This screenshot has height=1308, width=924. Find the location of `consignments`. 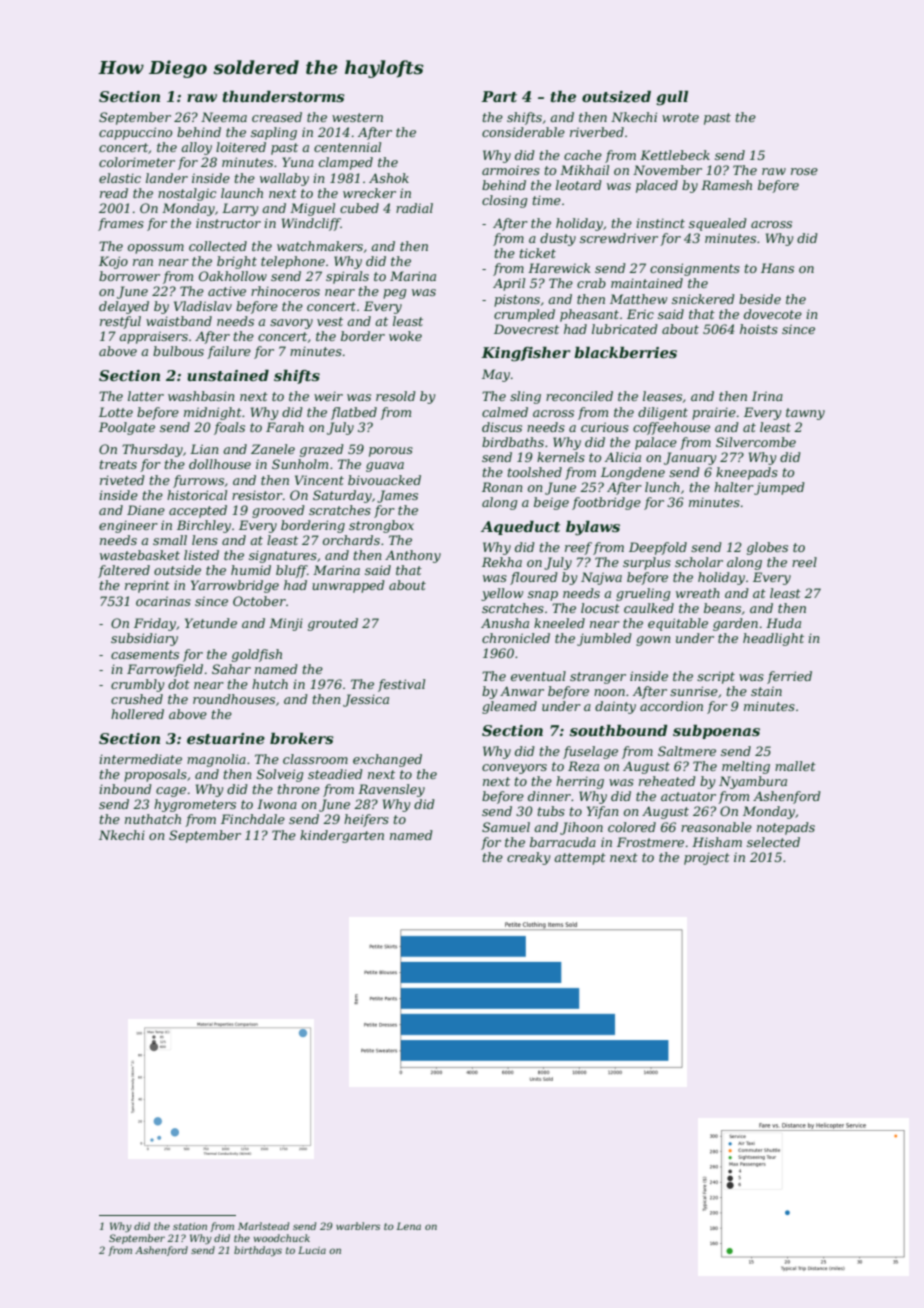

consignments is located at coordinates (695, 269).
